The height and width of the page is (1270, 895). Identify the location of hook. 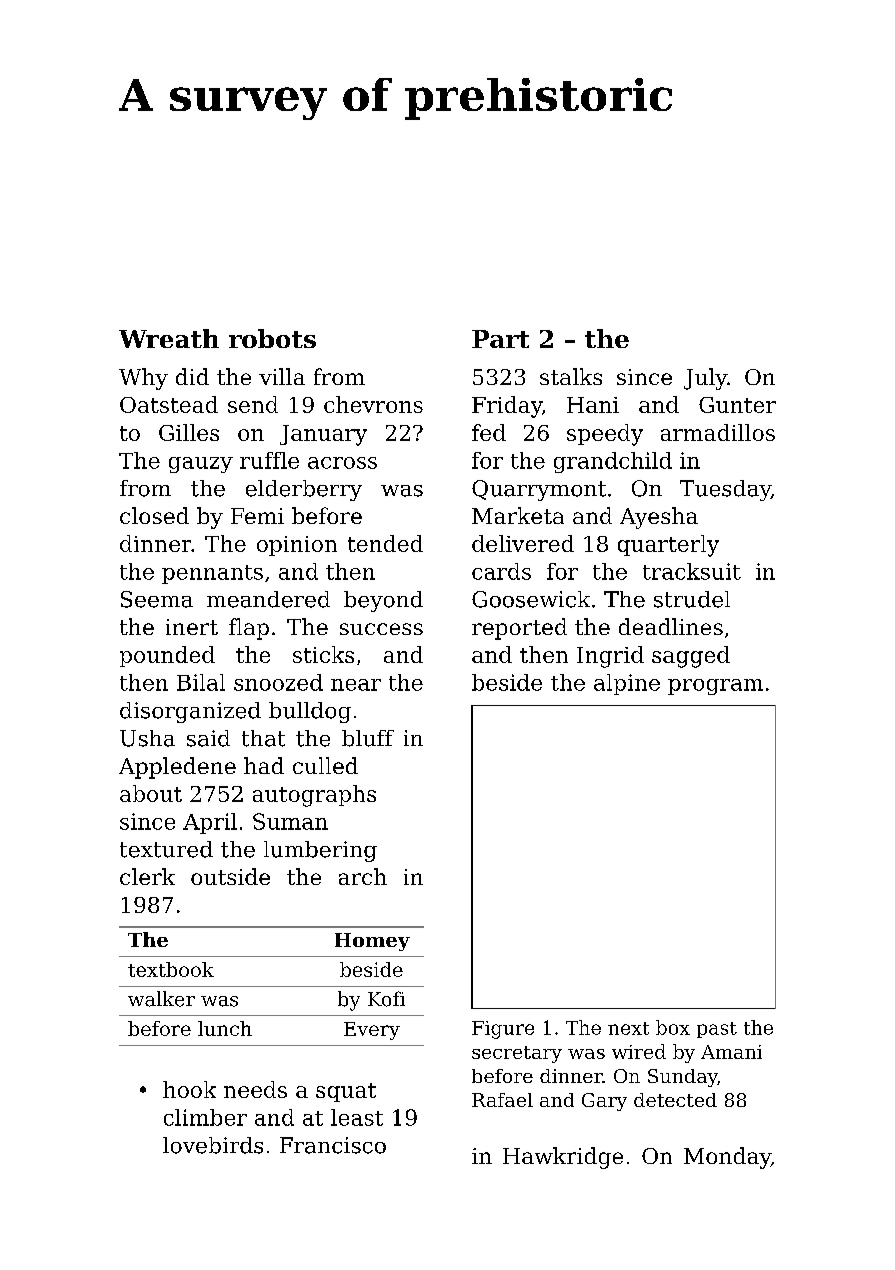
(189, 1089).
